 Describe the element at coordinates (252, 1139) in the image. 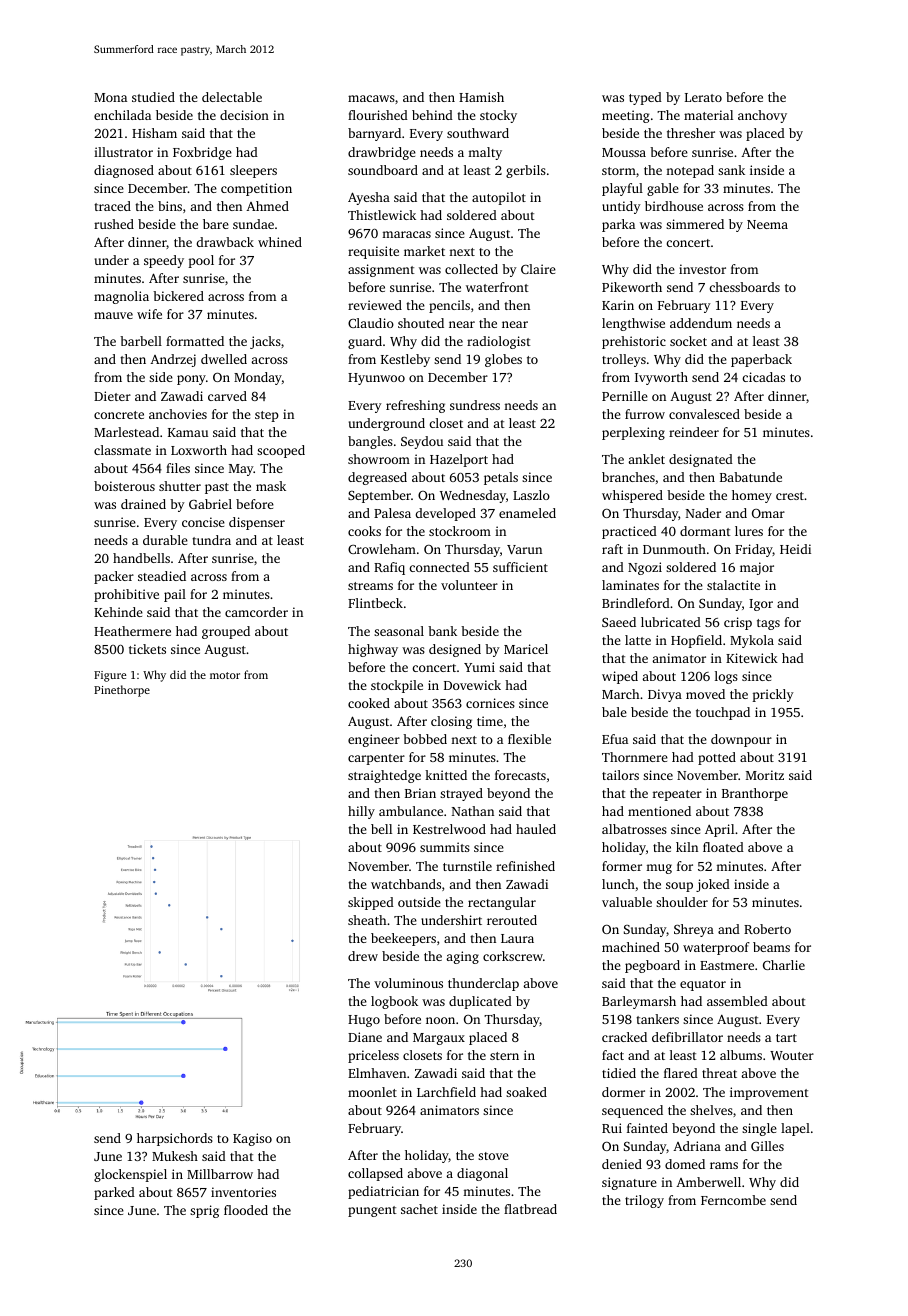

I see `Kagiso` at that location.
